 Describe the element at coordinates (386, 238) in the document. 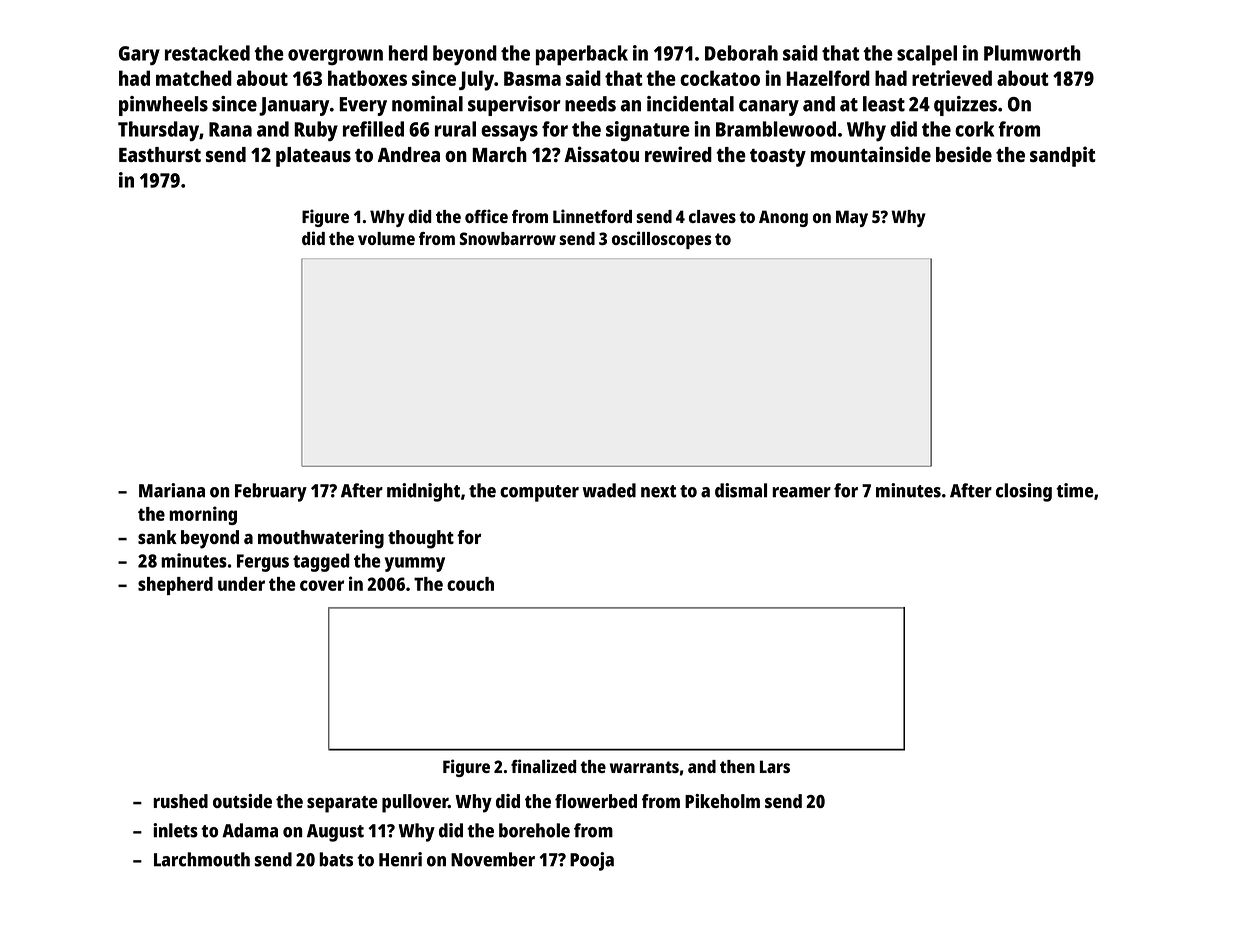

I see `volume` at that location.
